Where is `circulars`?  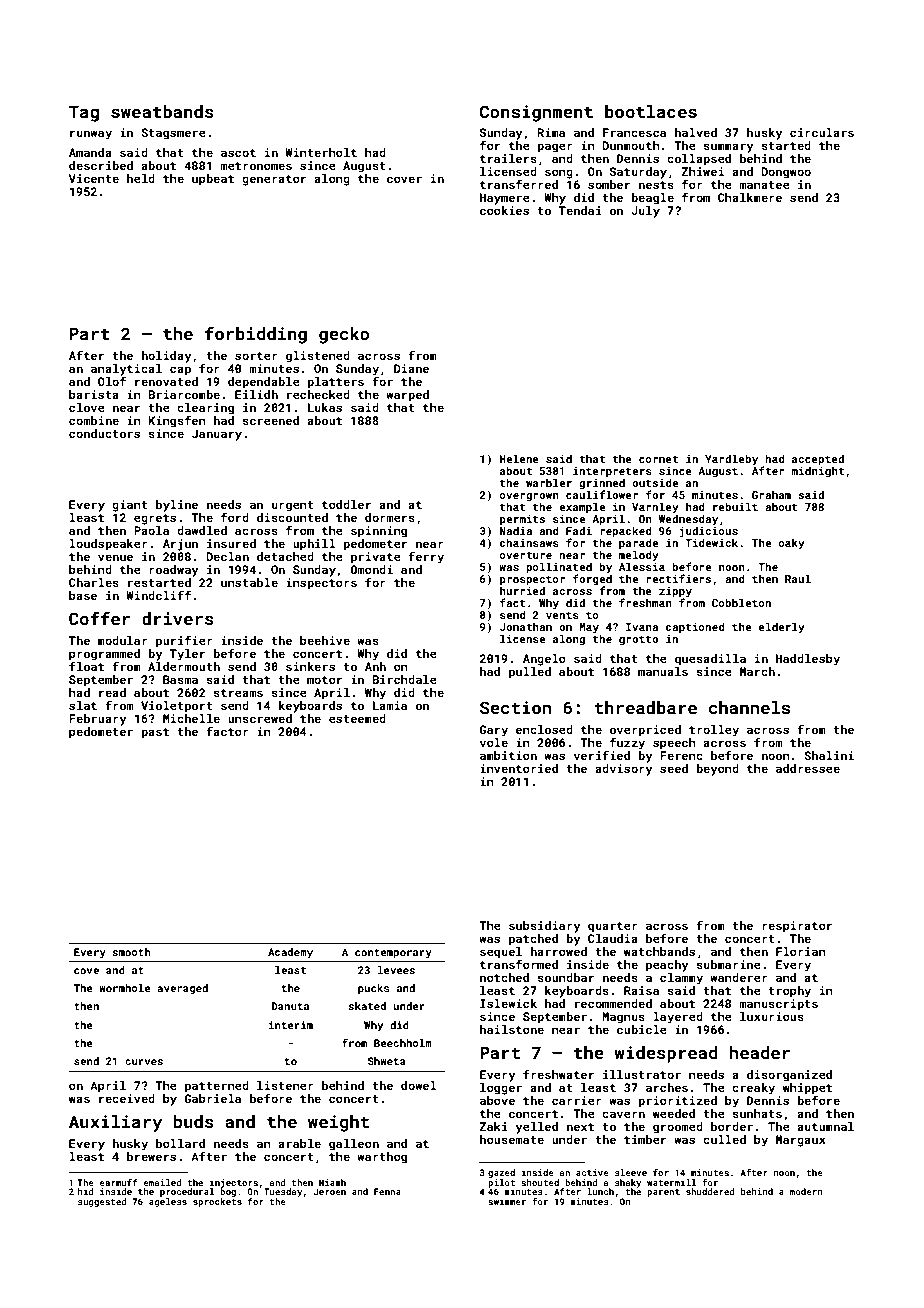
circulars is located at coordinates (822, 132).
